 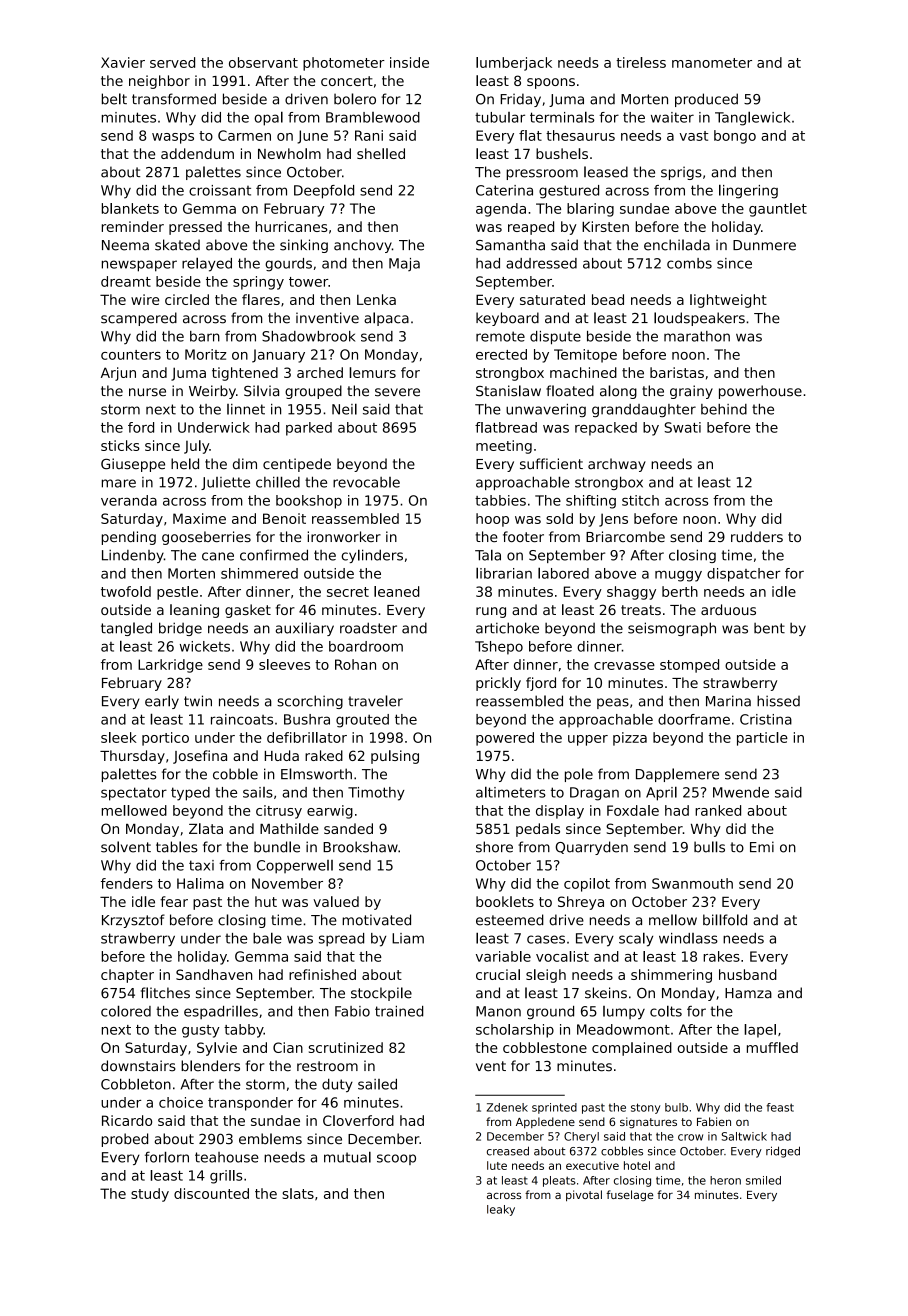 I want to click on leaky, so click(x=501, y=1210).
